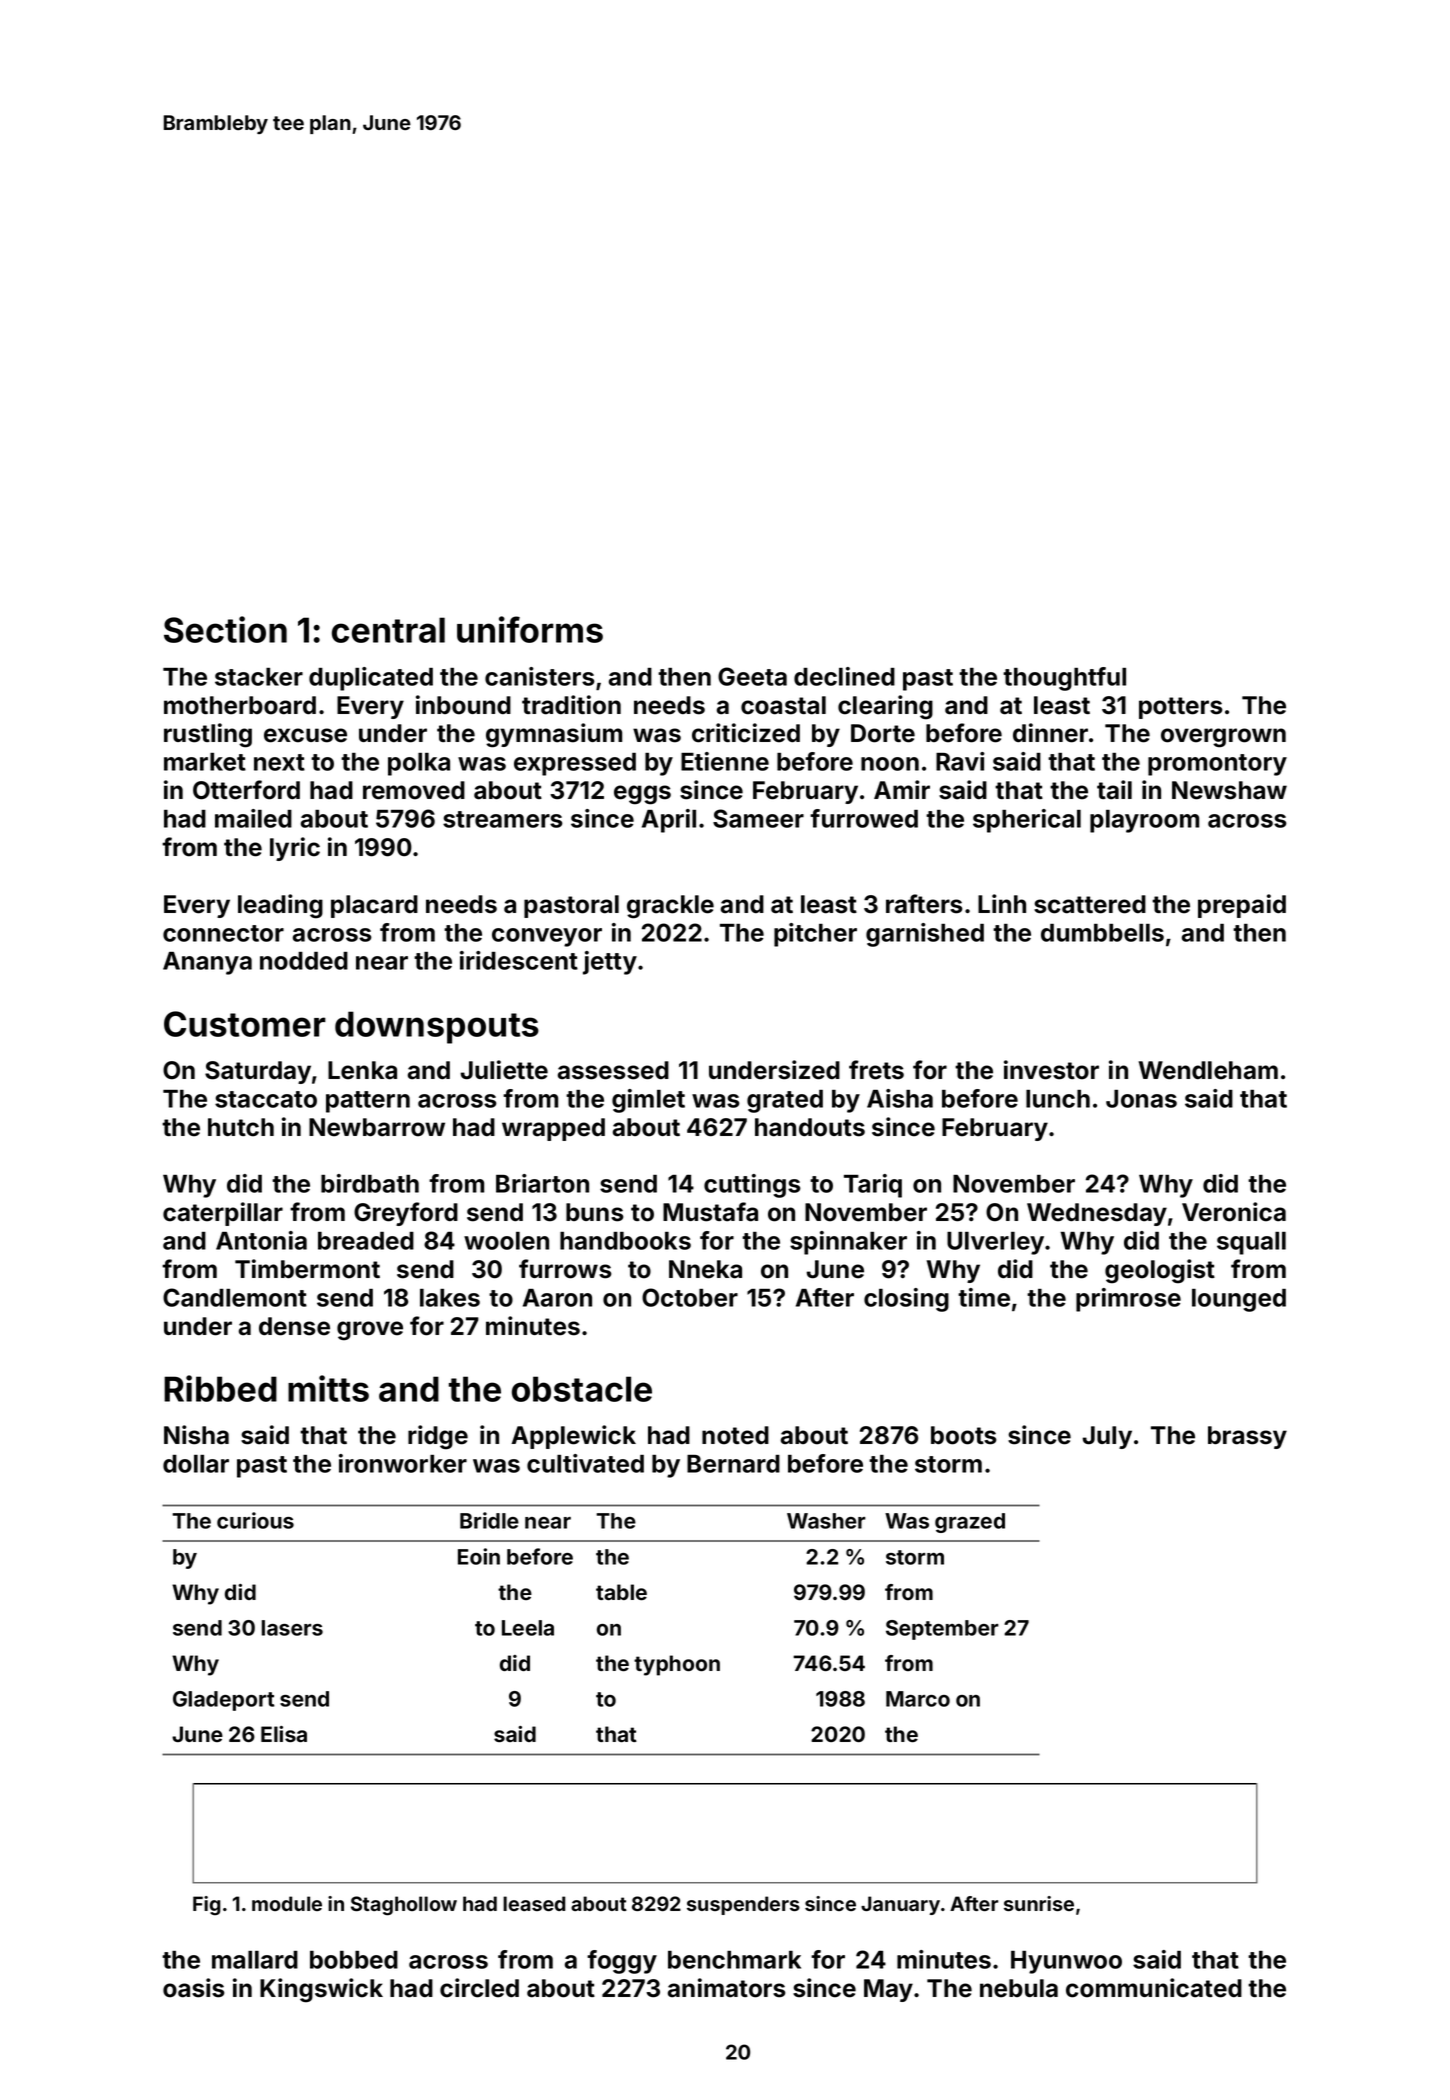 The width and height of the screenshot is (1450, 2100). What do you see at coordinates (1058, 1099) in the screenshot?
I see `lunch` at bounding box center [1058, 1099].
